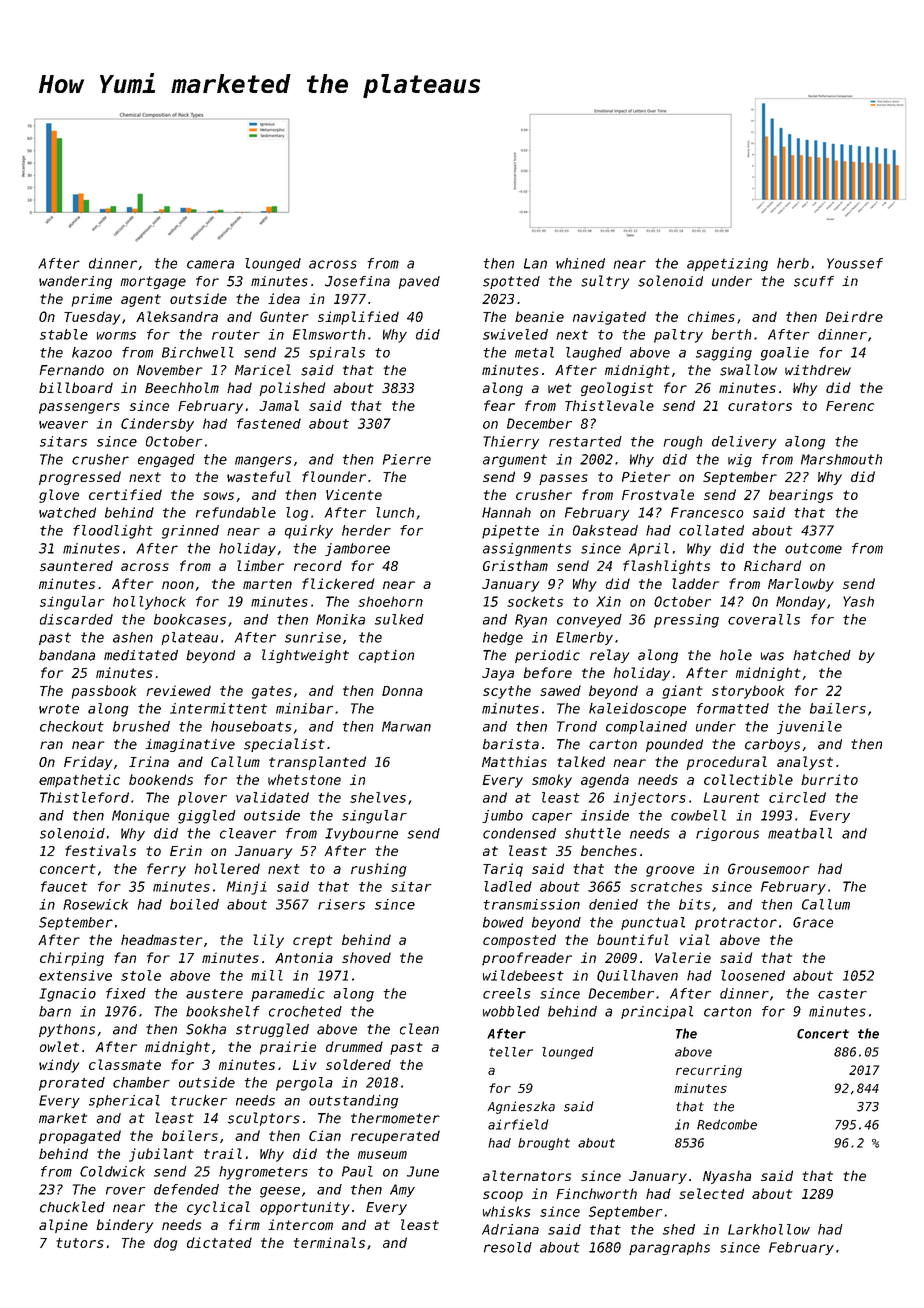  I want to click on kazoo, so click(92, 352).
